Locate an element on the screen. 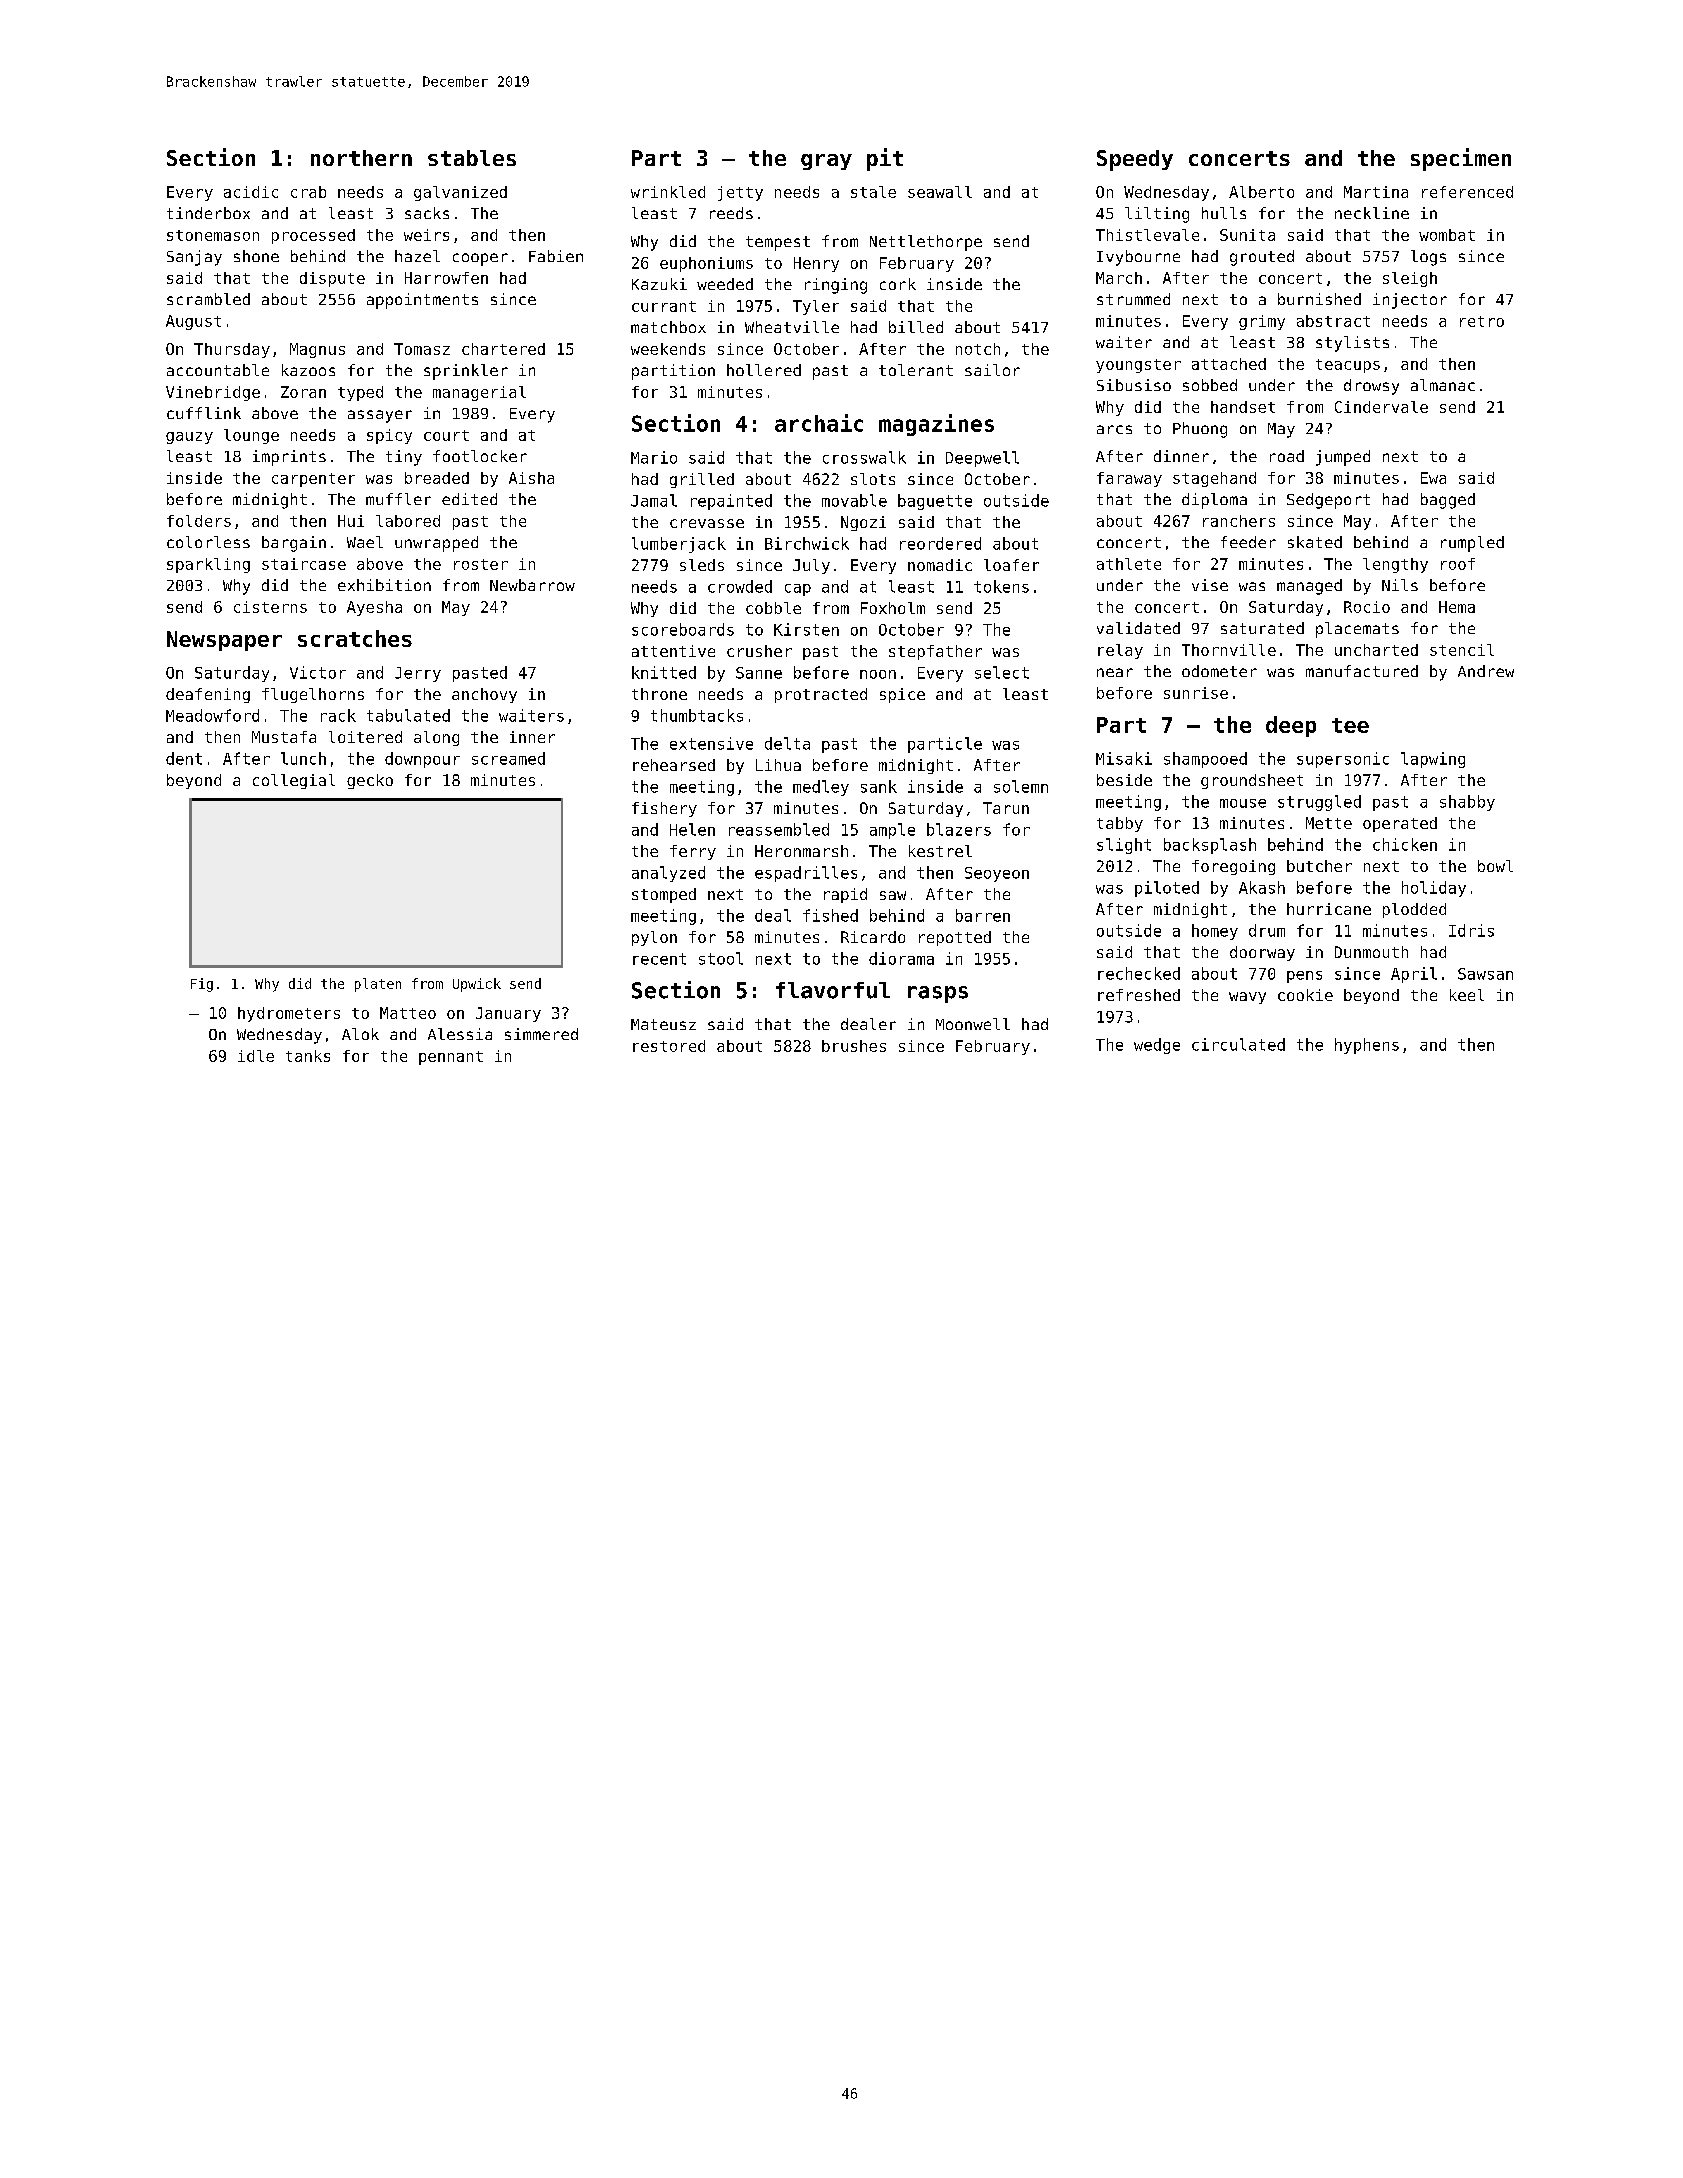 This screenshot has width=1683, height=2178. edited is located at coordinates (469, 499).
